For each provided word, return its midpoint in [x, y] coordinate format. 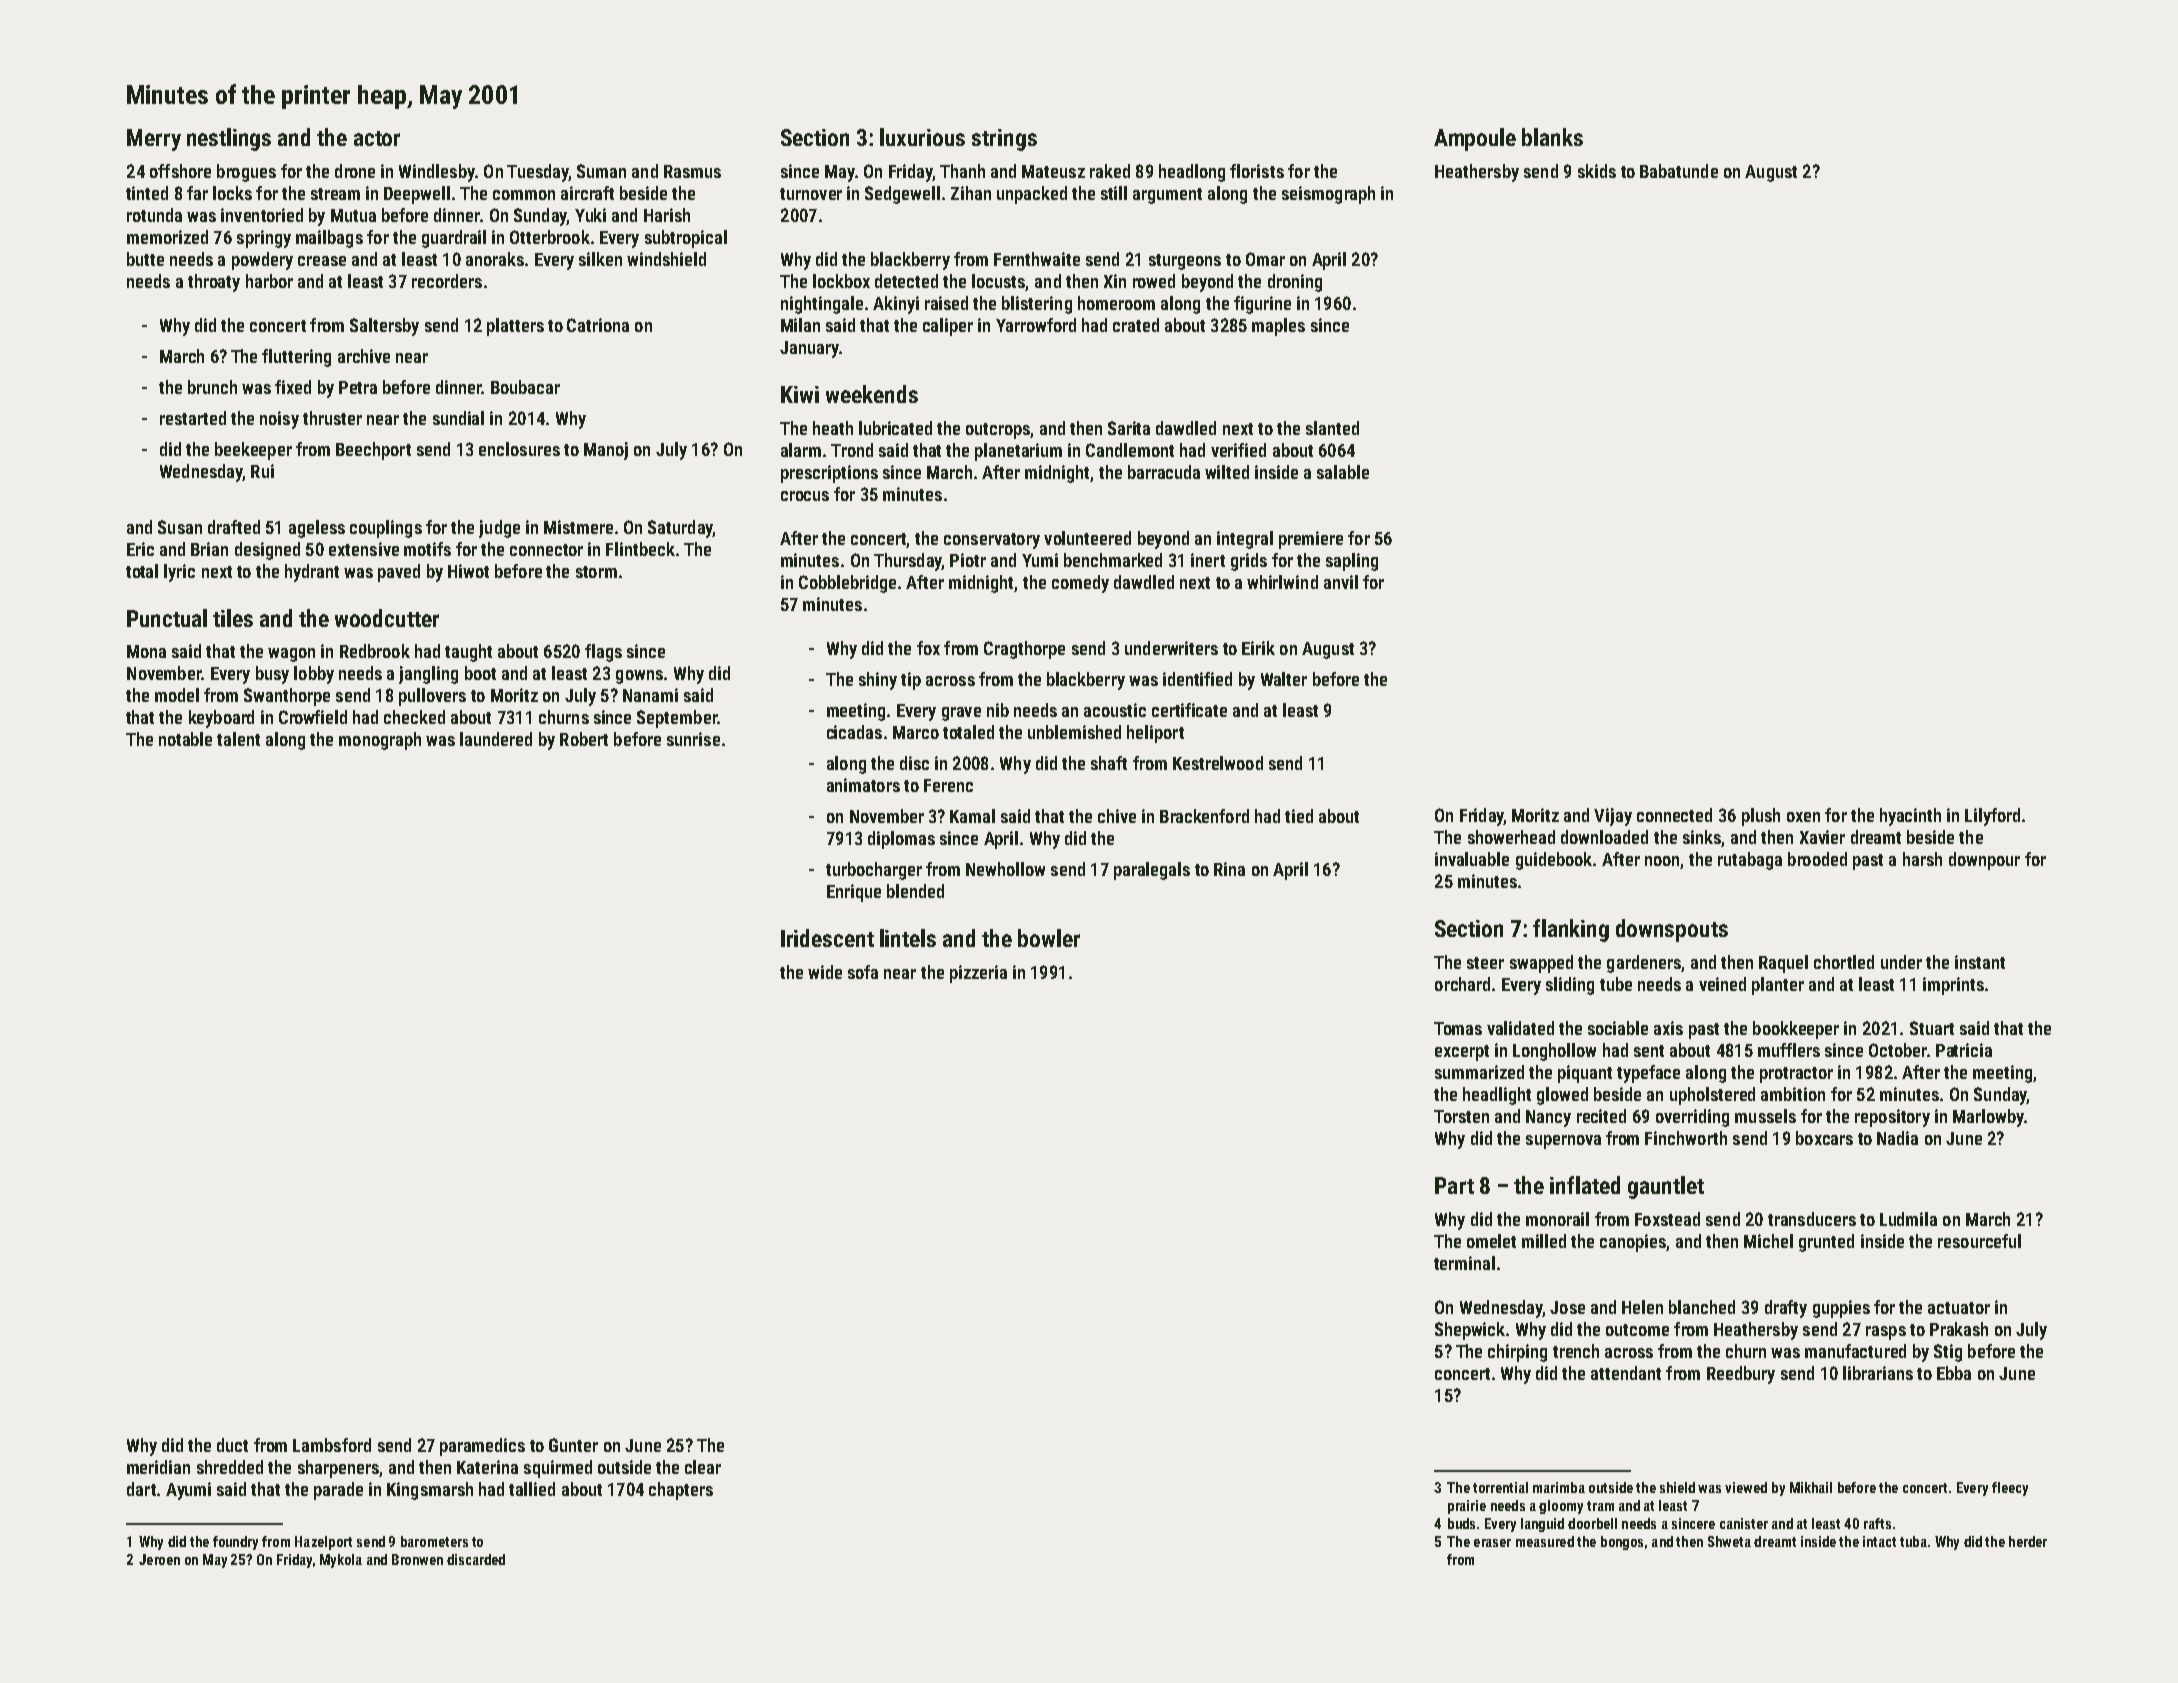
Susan [180, 527]
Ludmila [1908, 1219]
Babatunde [1679, 171]
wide [825, 972]
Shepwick [1470, 1331]
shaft [1109, 763]
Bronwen [417, 1559]
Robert [584, 739]
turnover [811, 194]
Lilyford [1992, 817]
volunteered [1087, 538]
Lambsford [332, 1445]
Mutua [353, 215]
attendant [1626, 1373]
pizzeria [978, 974]
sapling [1352, 562]
